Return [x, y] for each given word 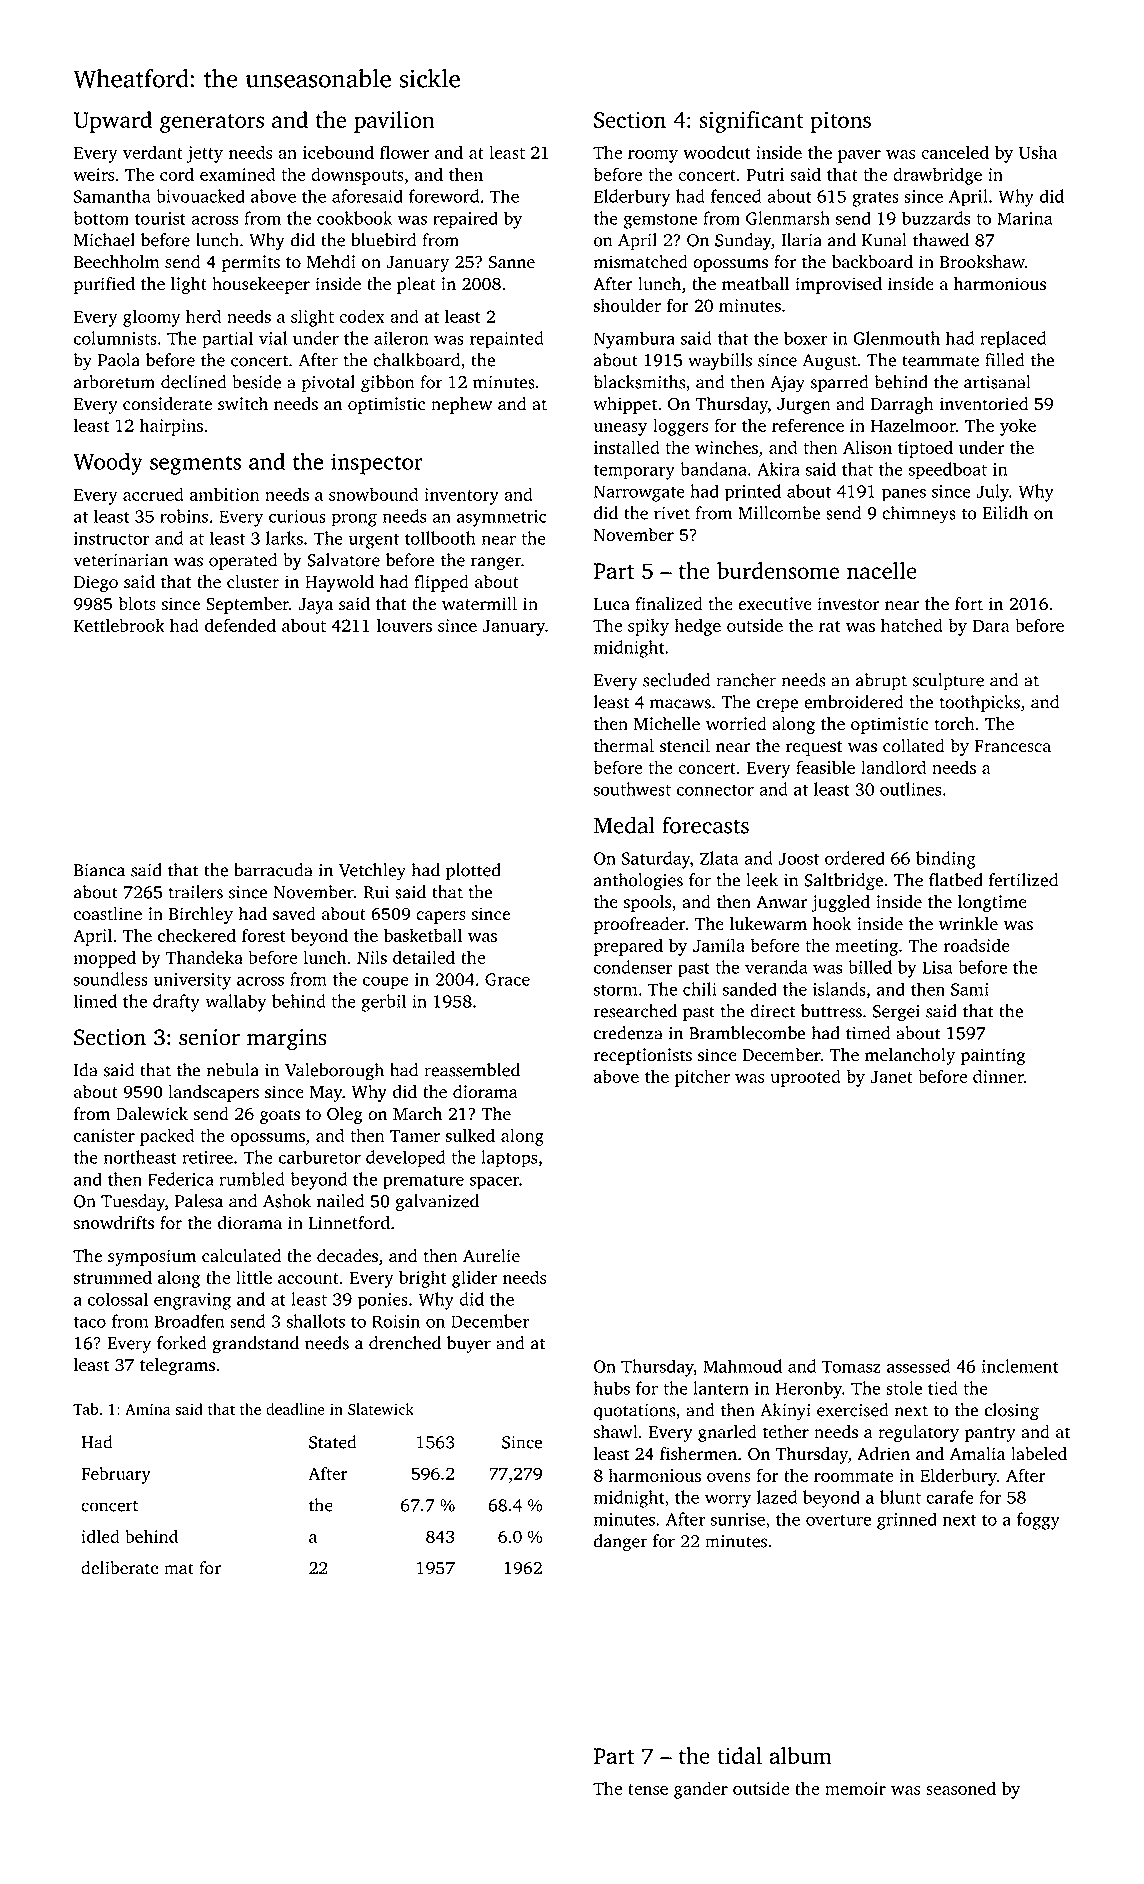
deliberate [120, 1568]
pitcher [702, 1078]
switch [243, 404]
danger [620, 1543]
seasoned [961, 1788]
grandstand [255, 1345]
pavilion [394, 122]
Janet [892, 1077]
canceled [955, 152]
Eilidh [1005, 513]
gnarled [727, 1433]
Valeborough [334, 1072]
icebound [338, 152]
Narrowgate [639, 493]
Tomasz [851, 1366]
